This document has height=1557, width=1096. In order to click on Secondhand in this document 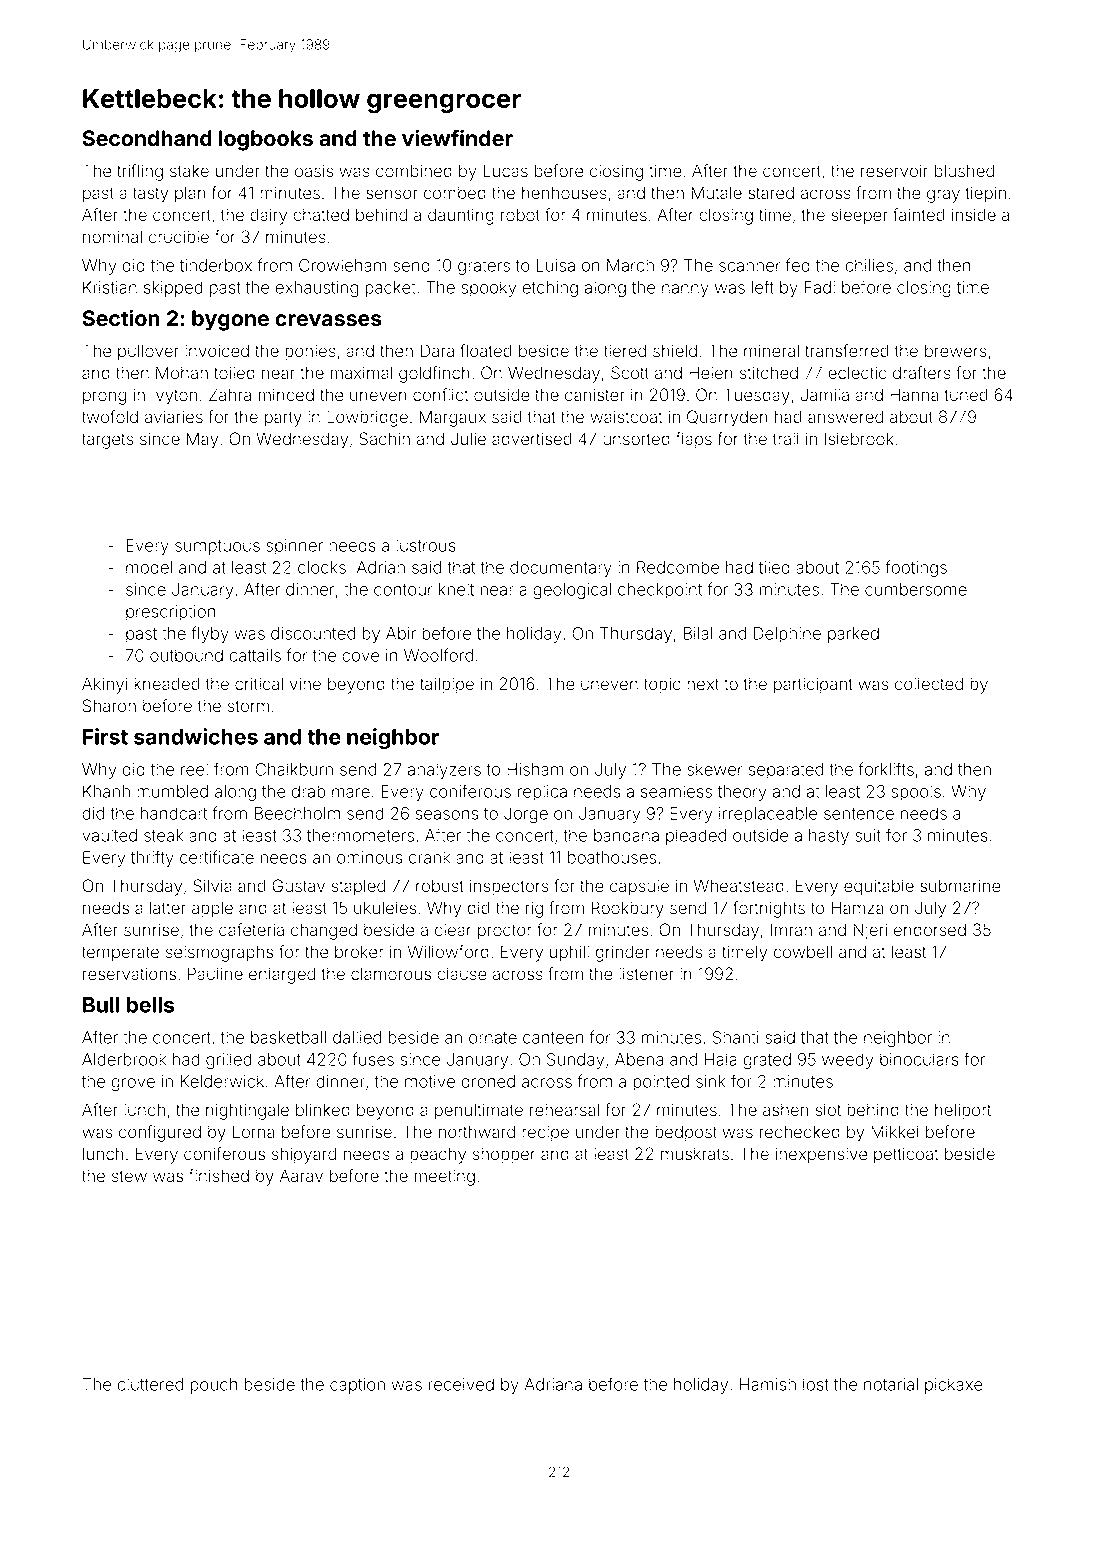, I will do `click(147, 138)`.
